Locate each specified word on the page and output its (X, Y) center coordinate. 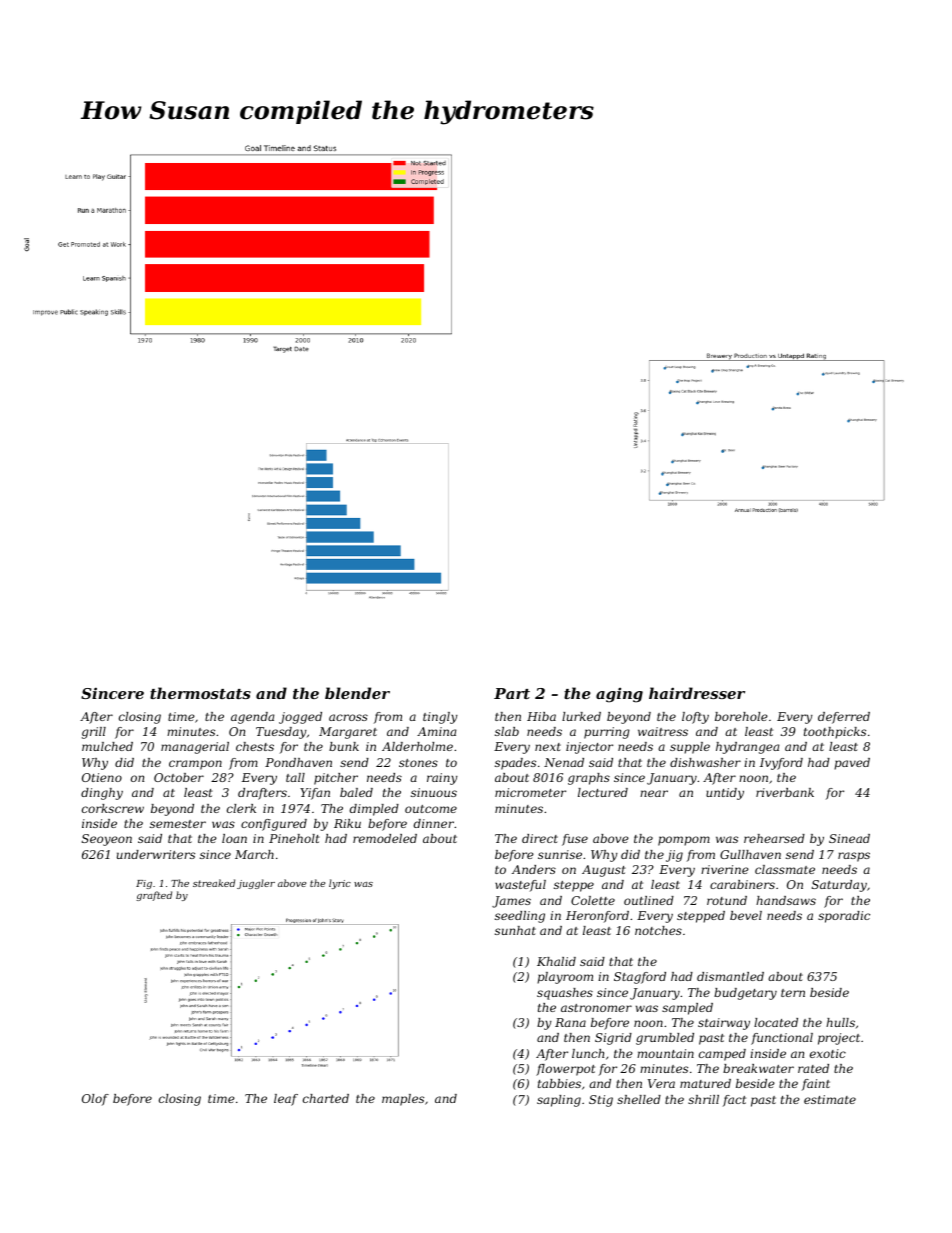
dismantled (730, 976)
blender (357, 693)
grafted (154, 896)
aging (619, 695)
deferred (844, 718)
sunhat (515, 930)
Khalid (556, 961)
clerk (241, 808)
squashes (565, 994)
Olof (95, 1100)
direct (540, 838)
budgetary (745, 994)
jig (674, 856)
